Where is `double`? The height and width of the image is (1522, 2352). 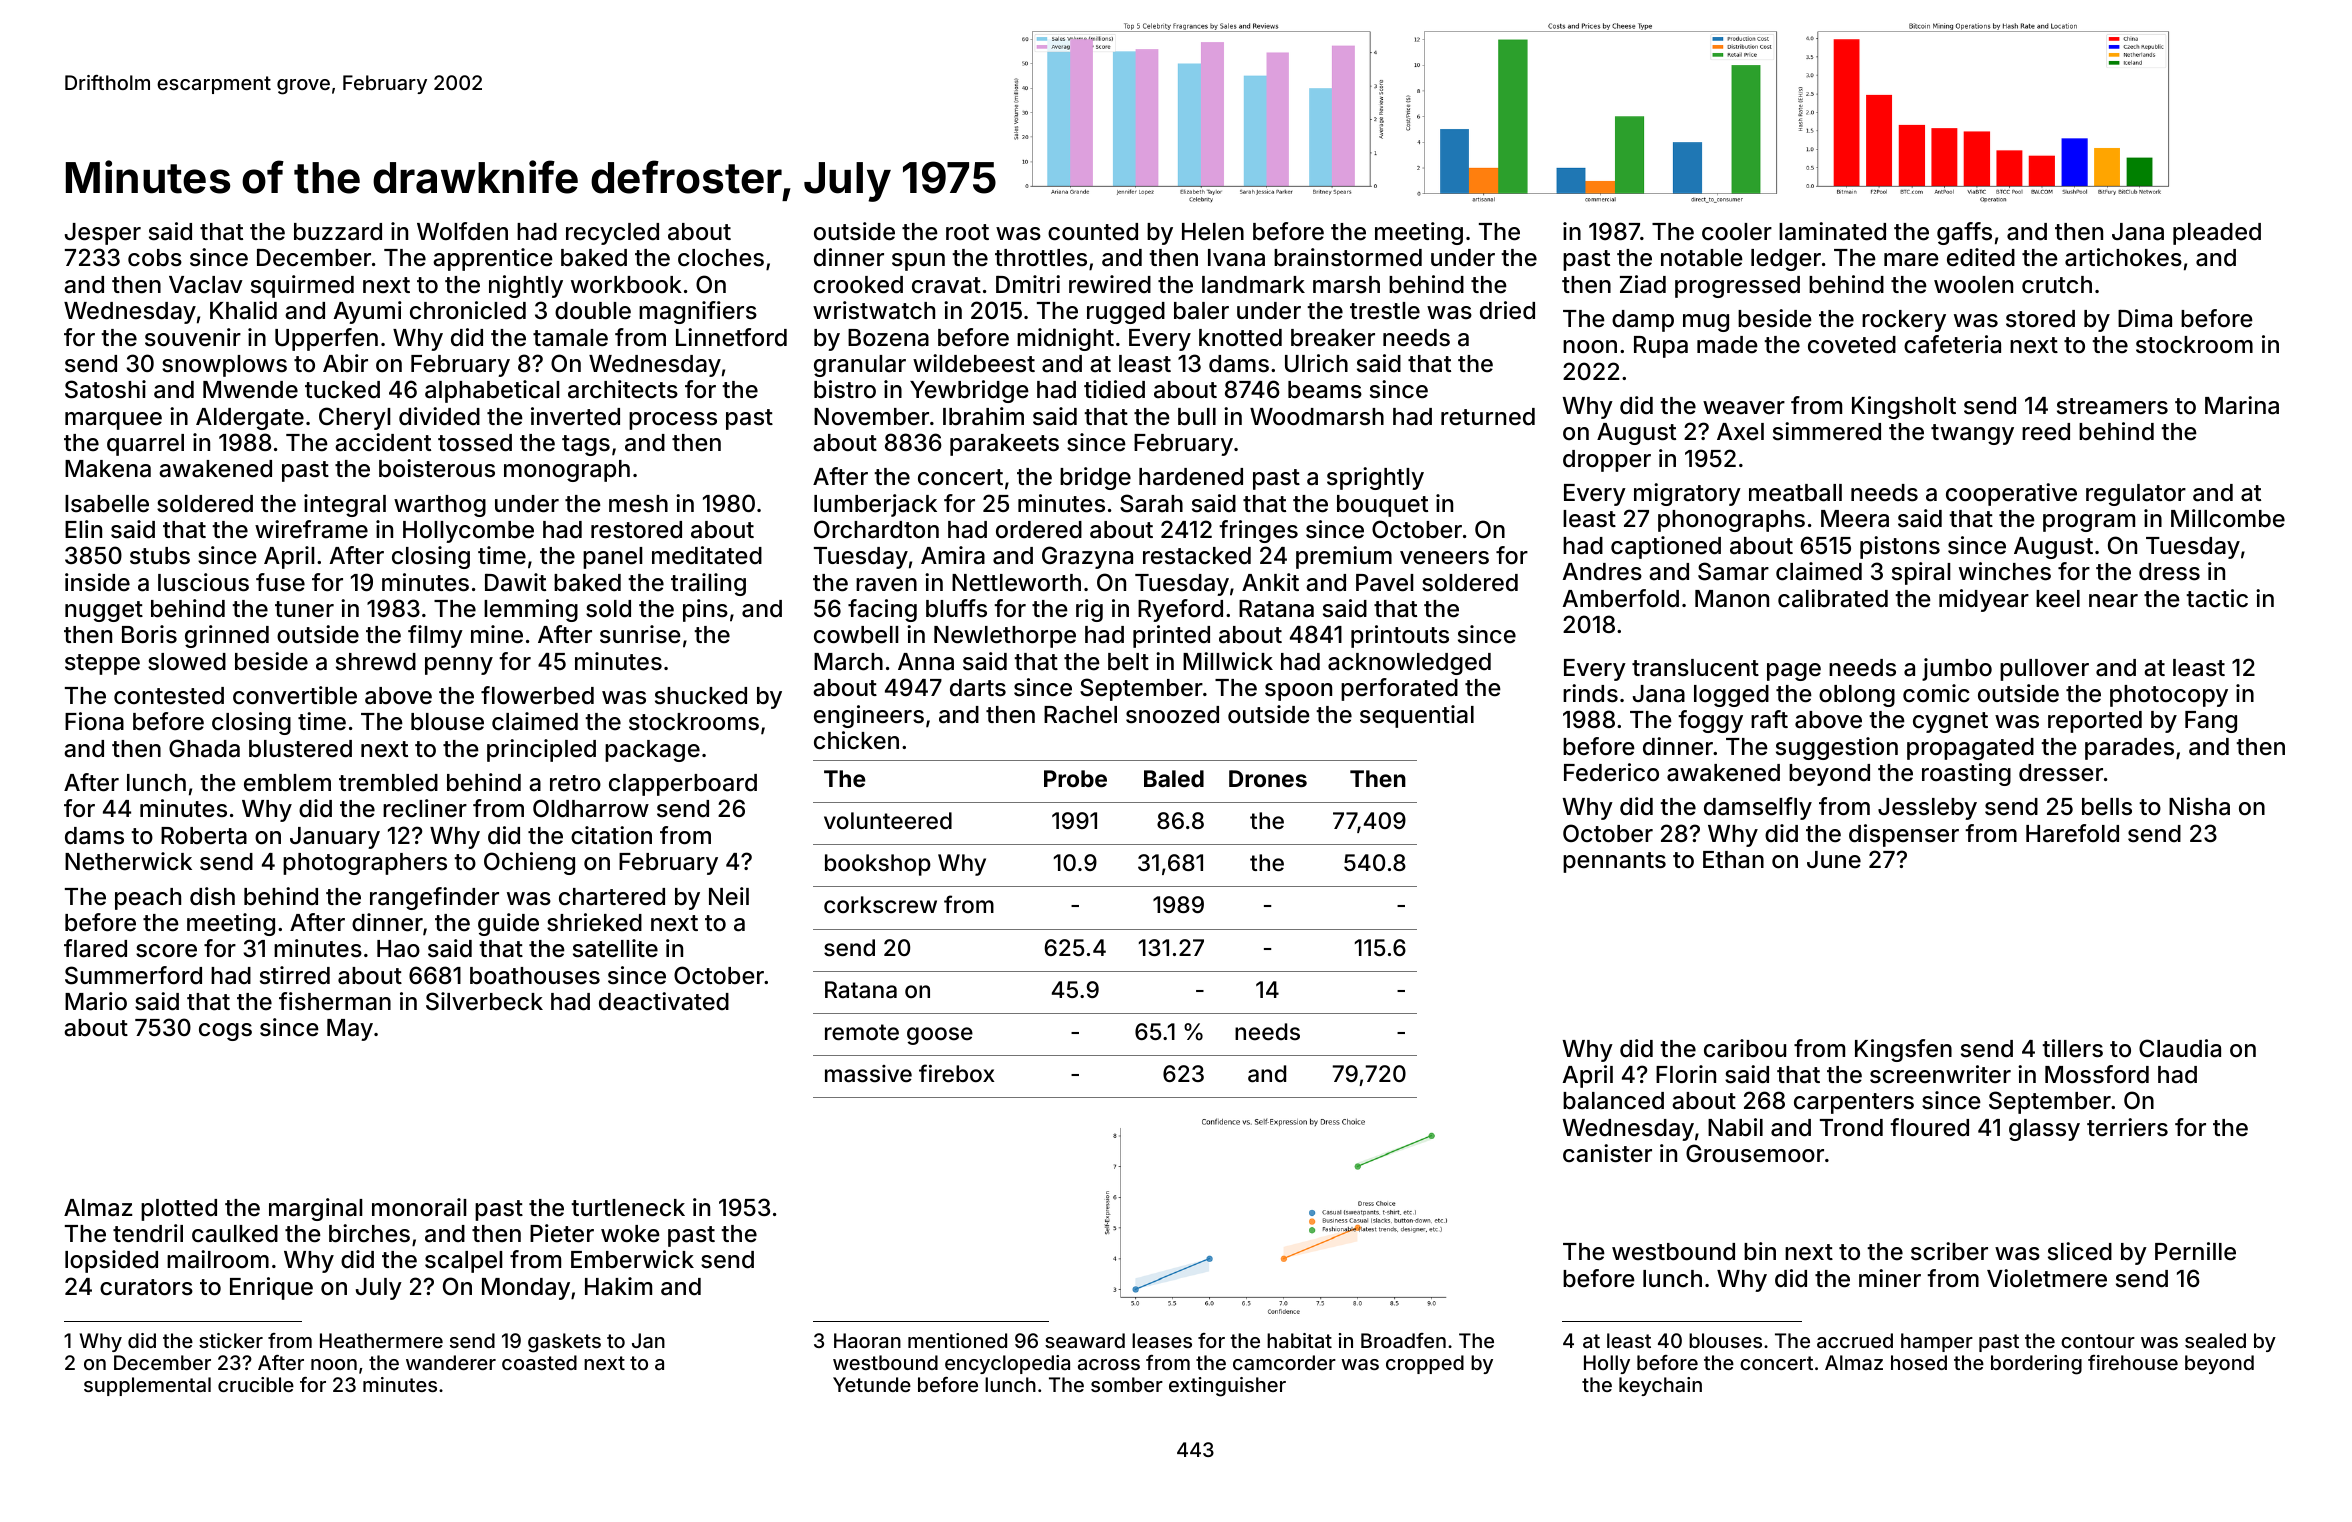 double is located at coordinates (593, 311).
